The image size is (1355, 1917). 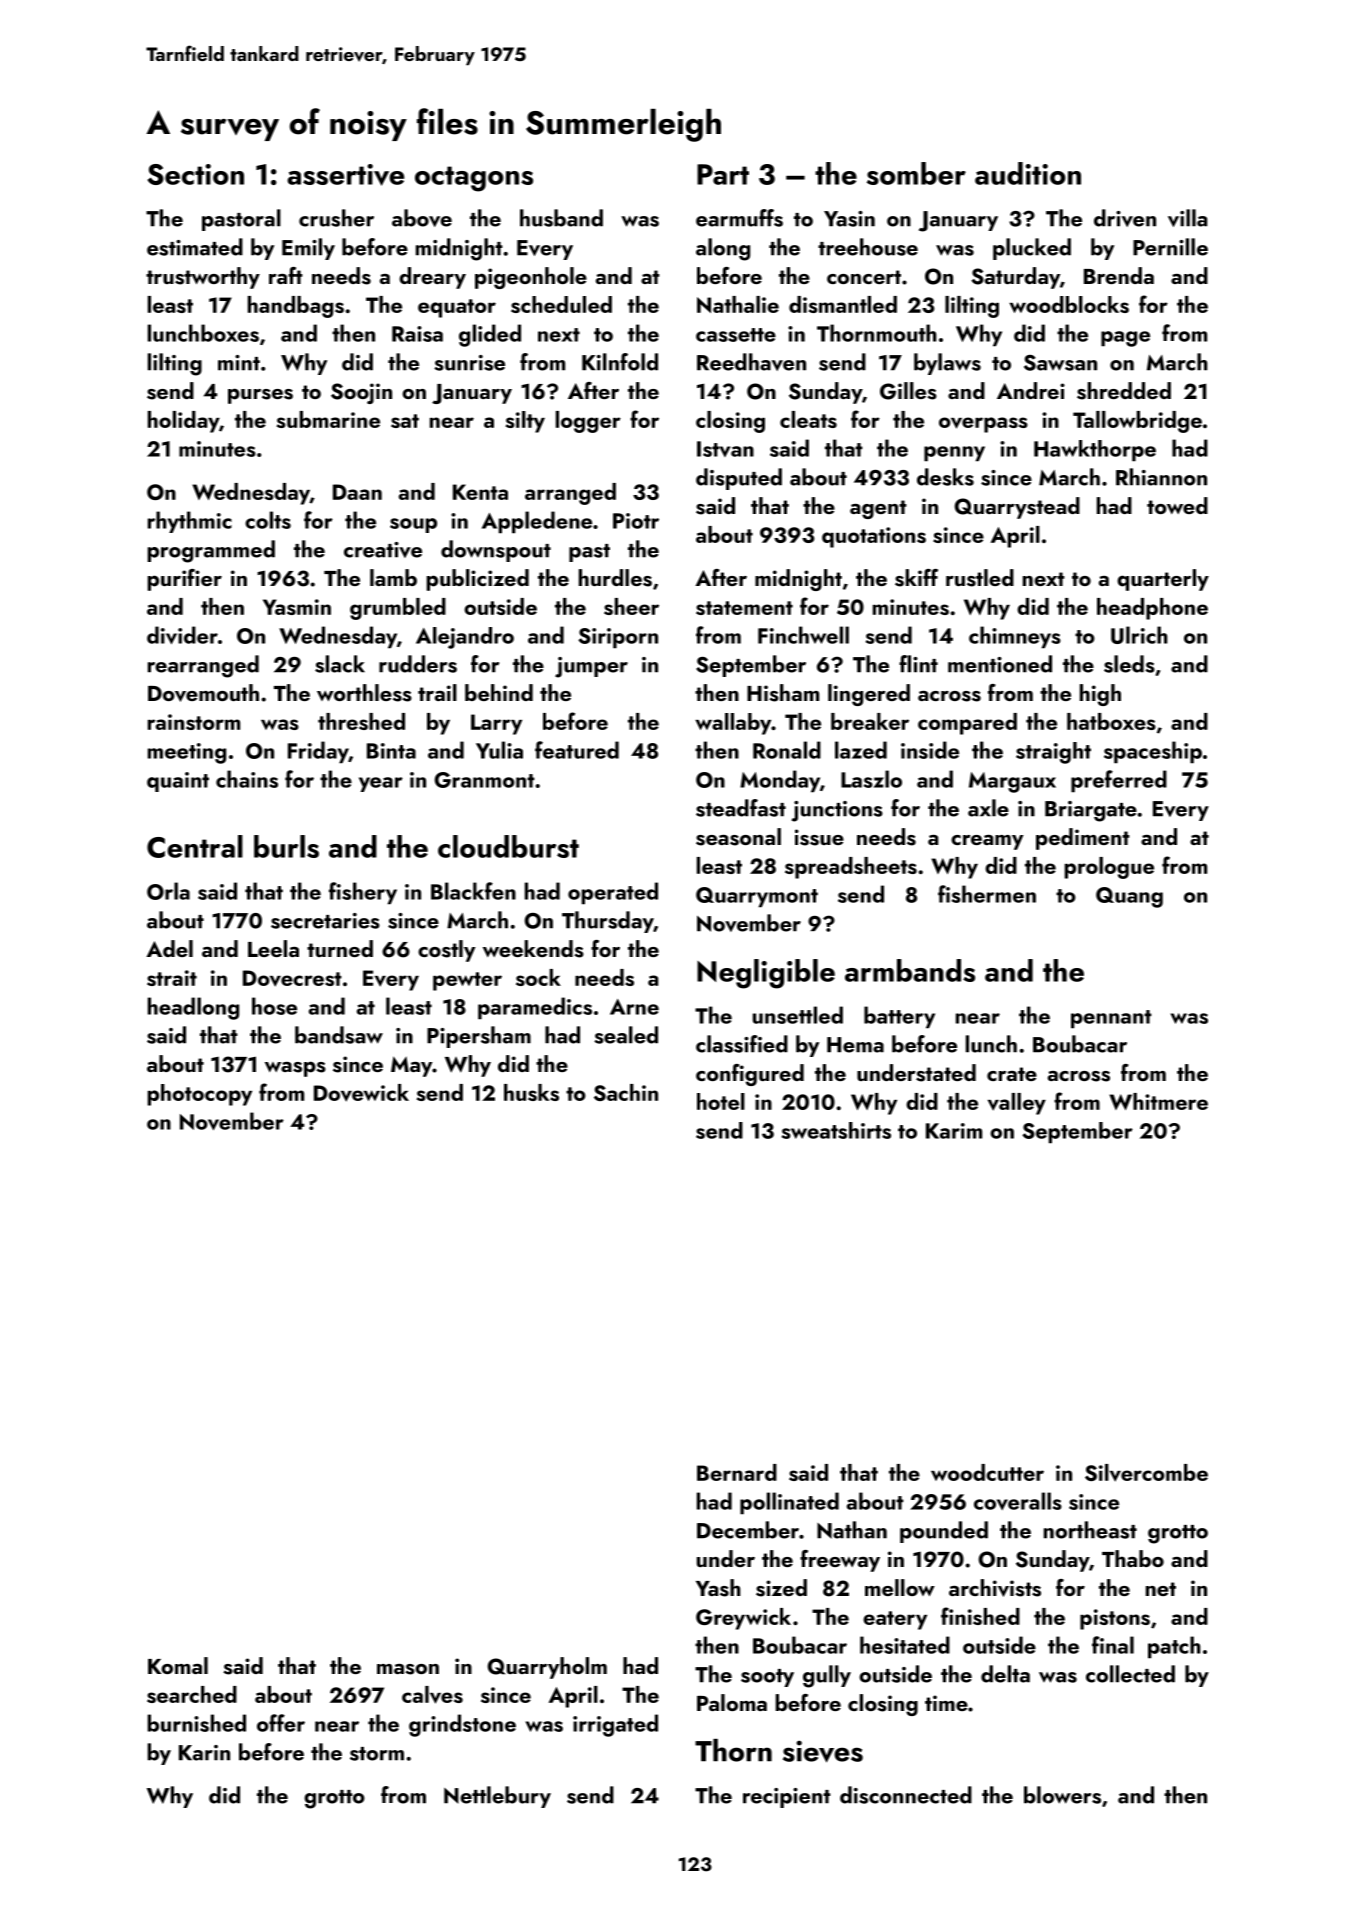 I want to click on recipient, so click(x=787, y=1798).
